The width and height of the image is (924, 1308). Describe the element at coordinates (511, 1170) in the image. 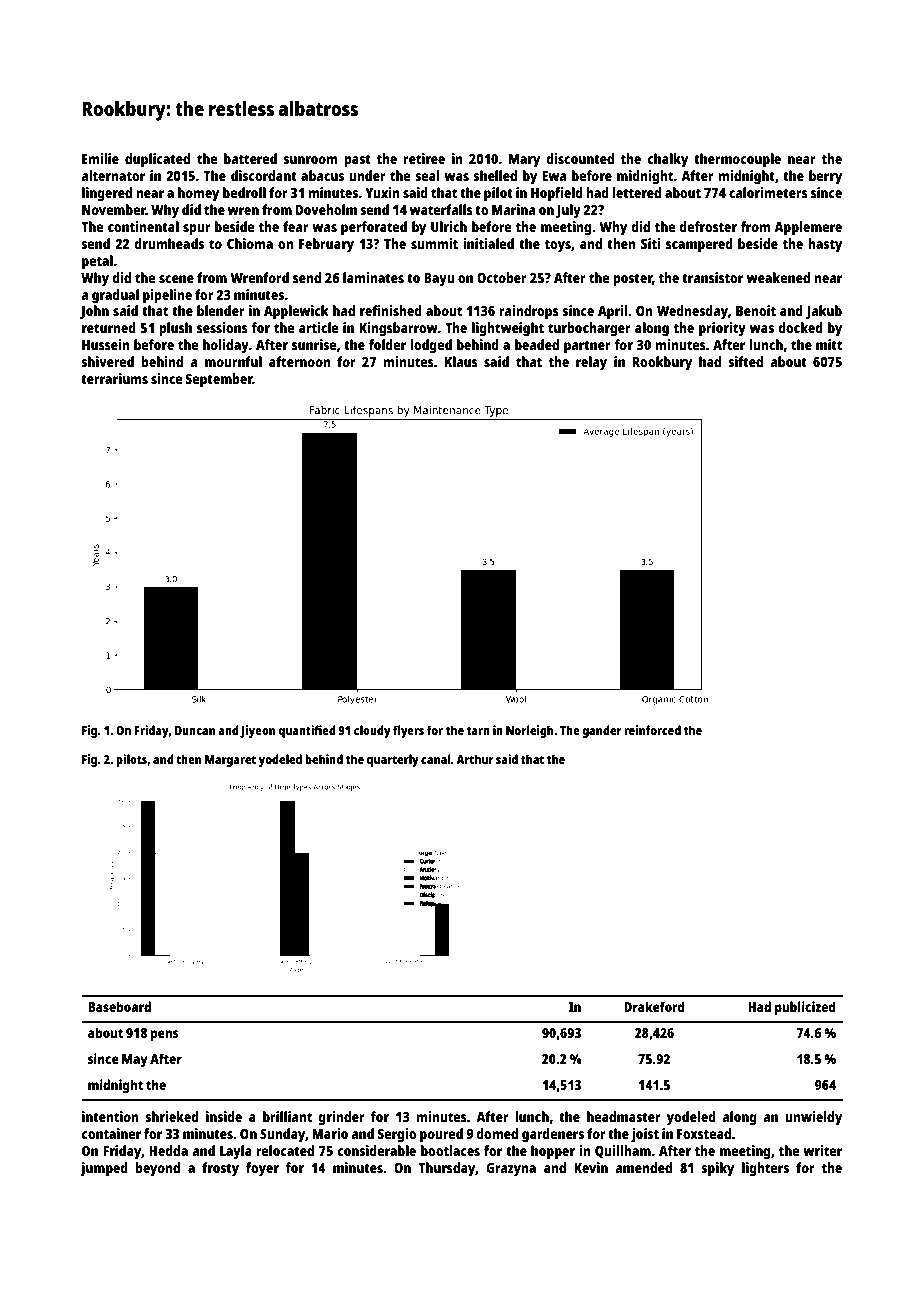

I see `Grazyna` at that location.
